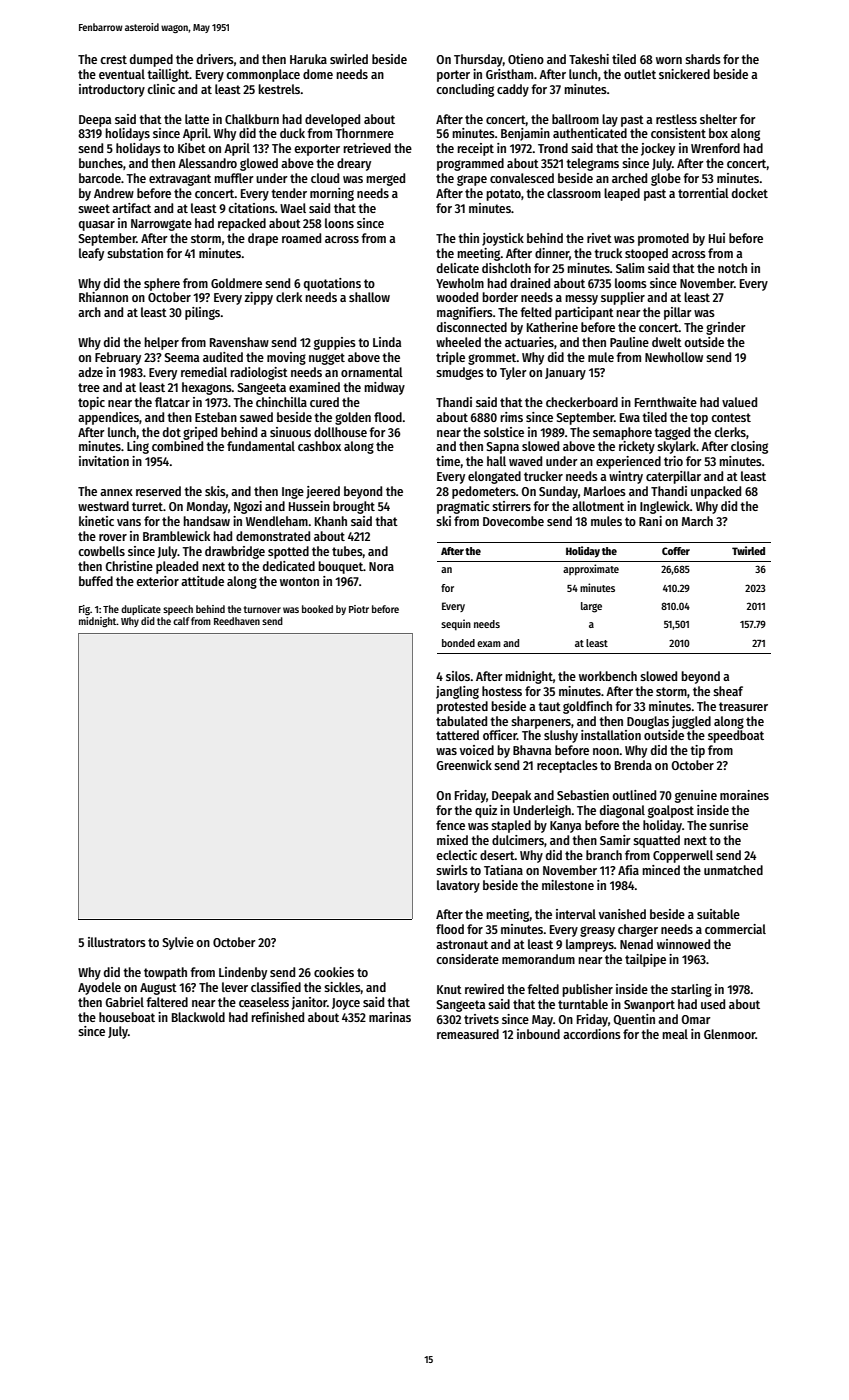 The width and height of the screenshot is (849, 1400). What do you see at coordinates (509, 74) in the screenshot?
I see `Gristham` at bounding box center [509, 74].
